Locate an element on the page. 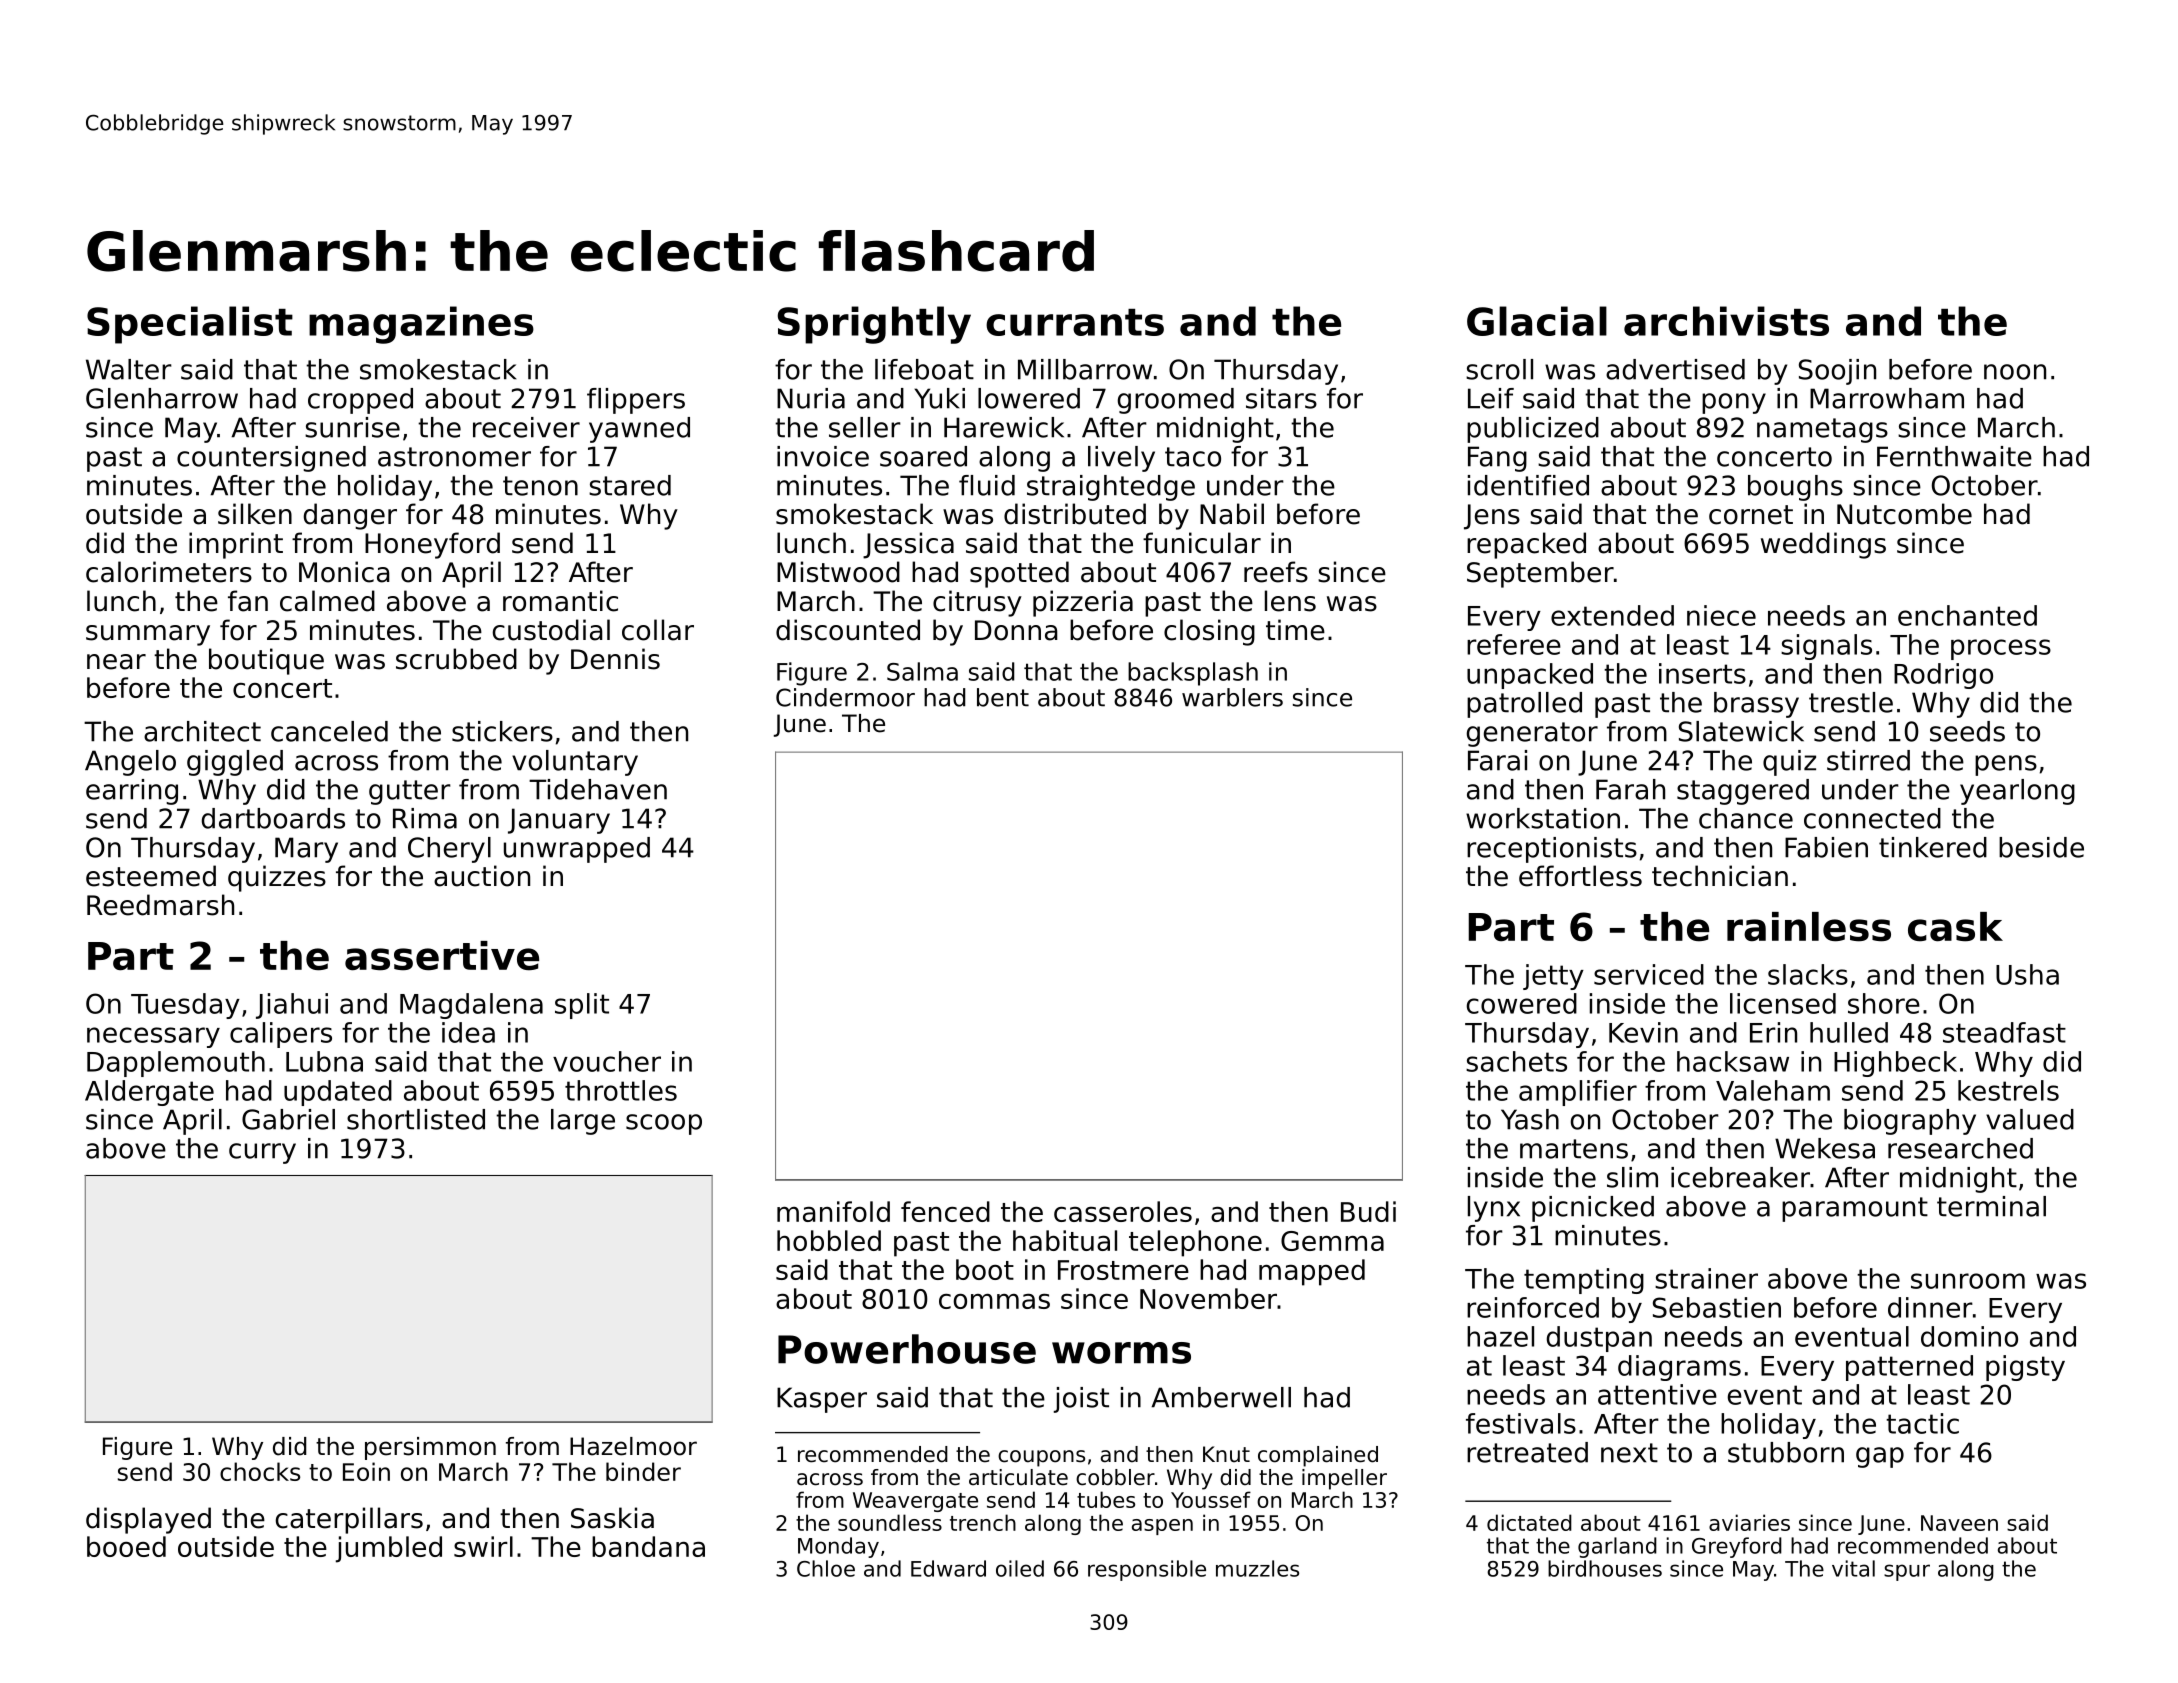 The width and height of the page is (2178, 1683). sunroom is located at coordinates (1968, 1281).
